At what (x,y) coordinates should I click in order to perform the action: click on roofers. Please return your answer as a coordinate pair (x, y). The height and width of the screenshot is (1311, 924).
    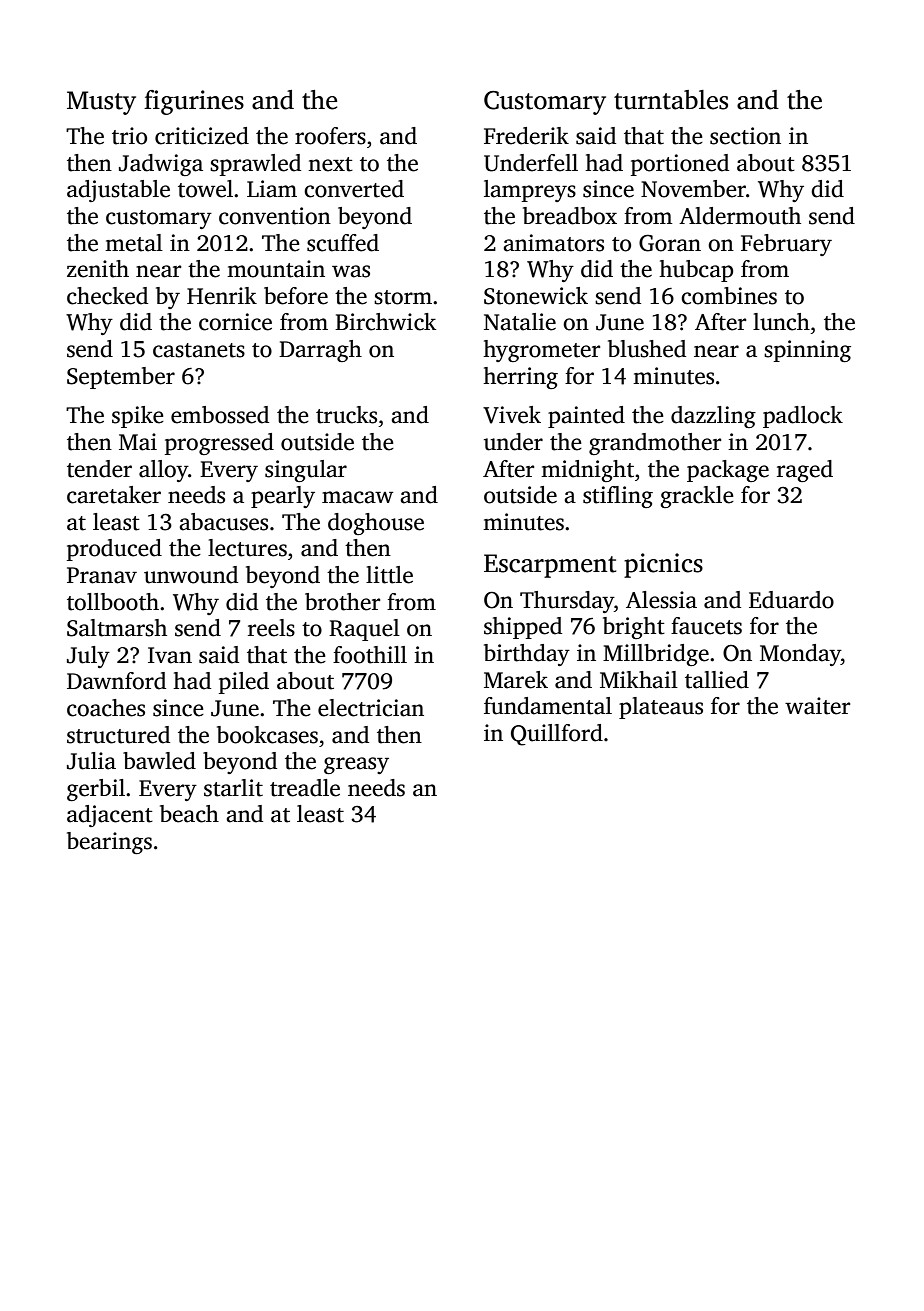
    Looking at the image, I should click on (330, 136).
